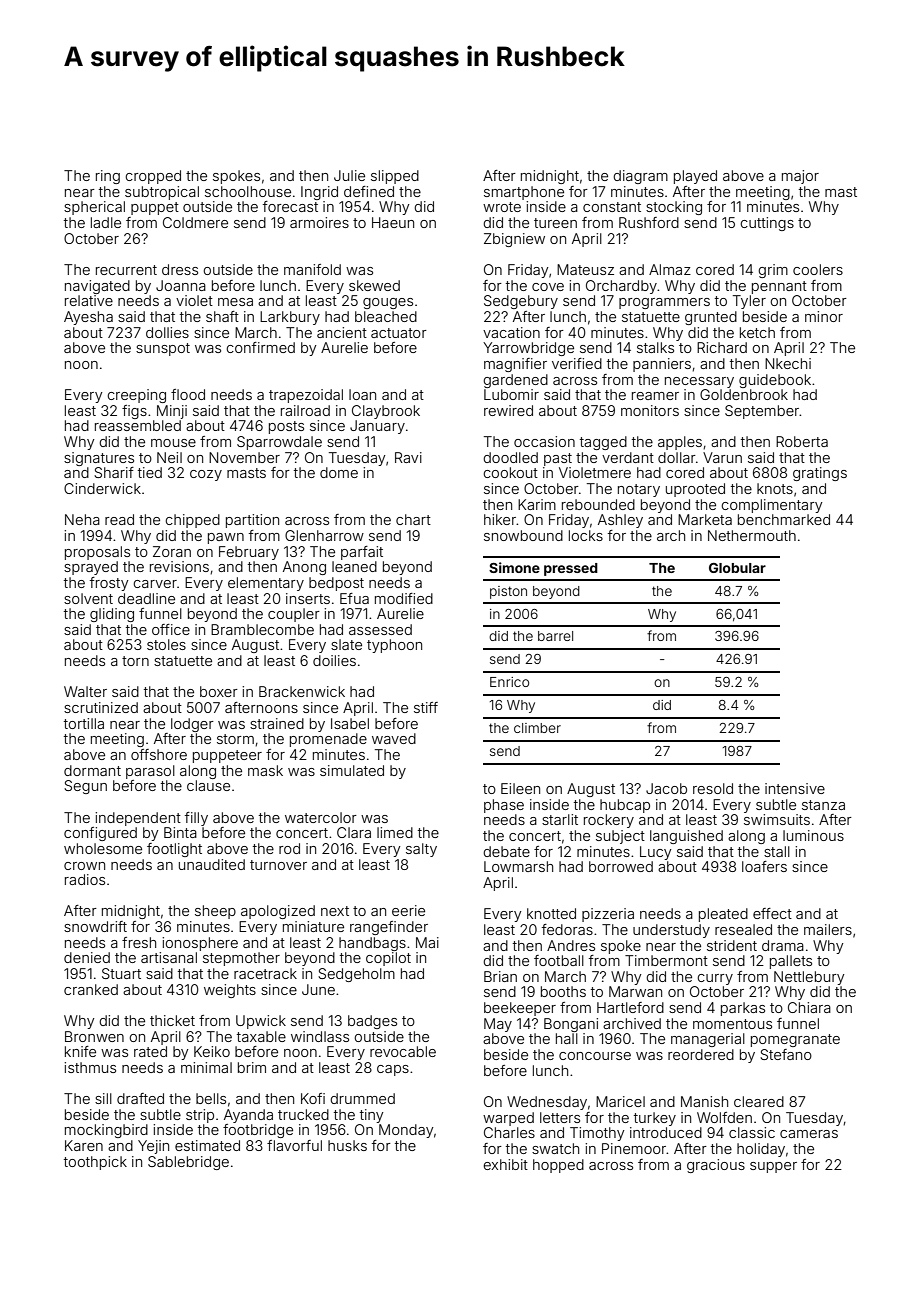  Describe the element at coordinates (537, 728) in the screenshot. I see `climber` at that location.
